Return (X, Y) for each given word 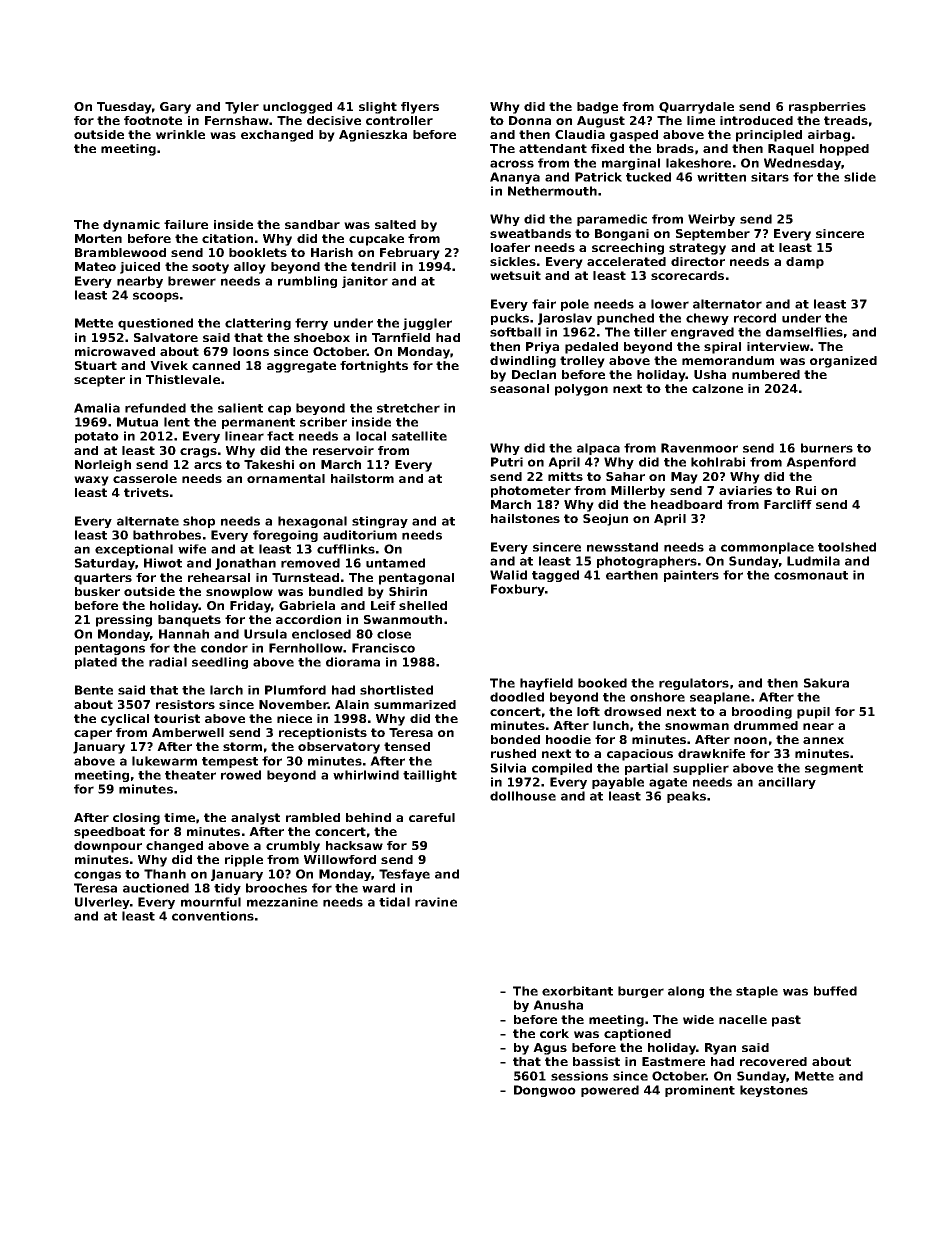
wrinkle (180, 134)
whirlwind (366, 775)
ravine (436, 902)
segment (834, 769)
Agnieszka (373, 136)
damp (805, 263)
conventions (213, 916)
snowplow (239, 593)
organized (843, 362)
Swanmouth (403, 619)
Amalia (97, 408)
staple (757, 992)
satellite (419, 436)
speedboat (109, 833)
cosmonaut (811, 575)
